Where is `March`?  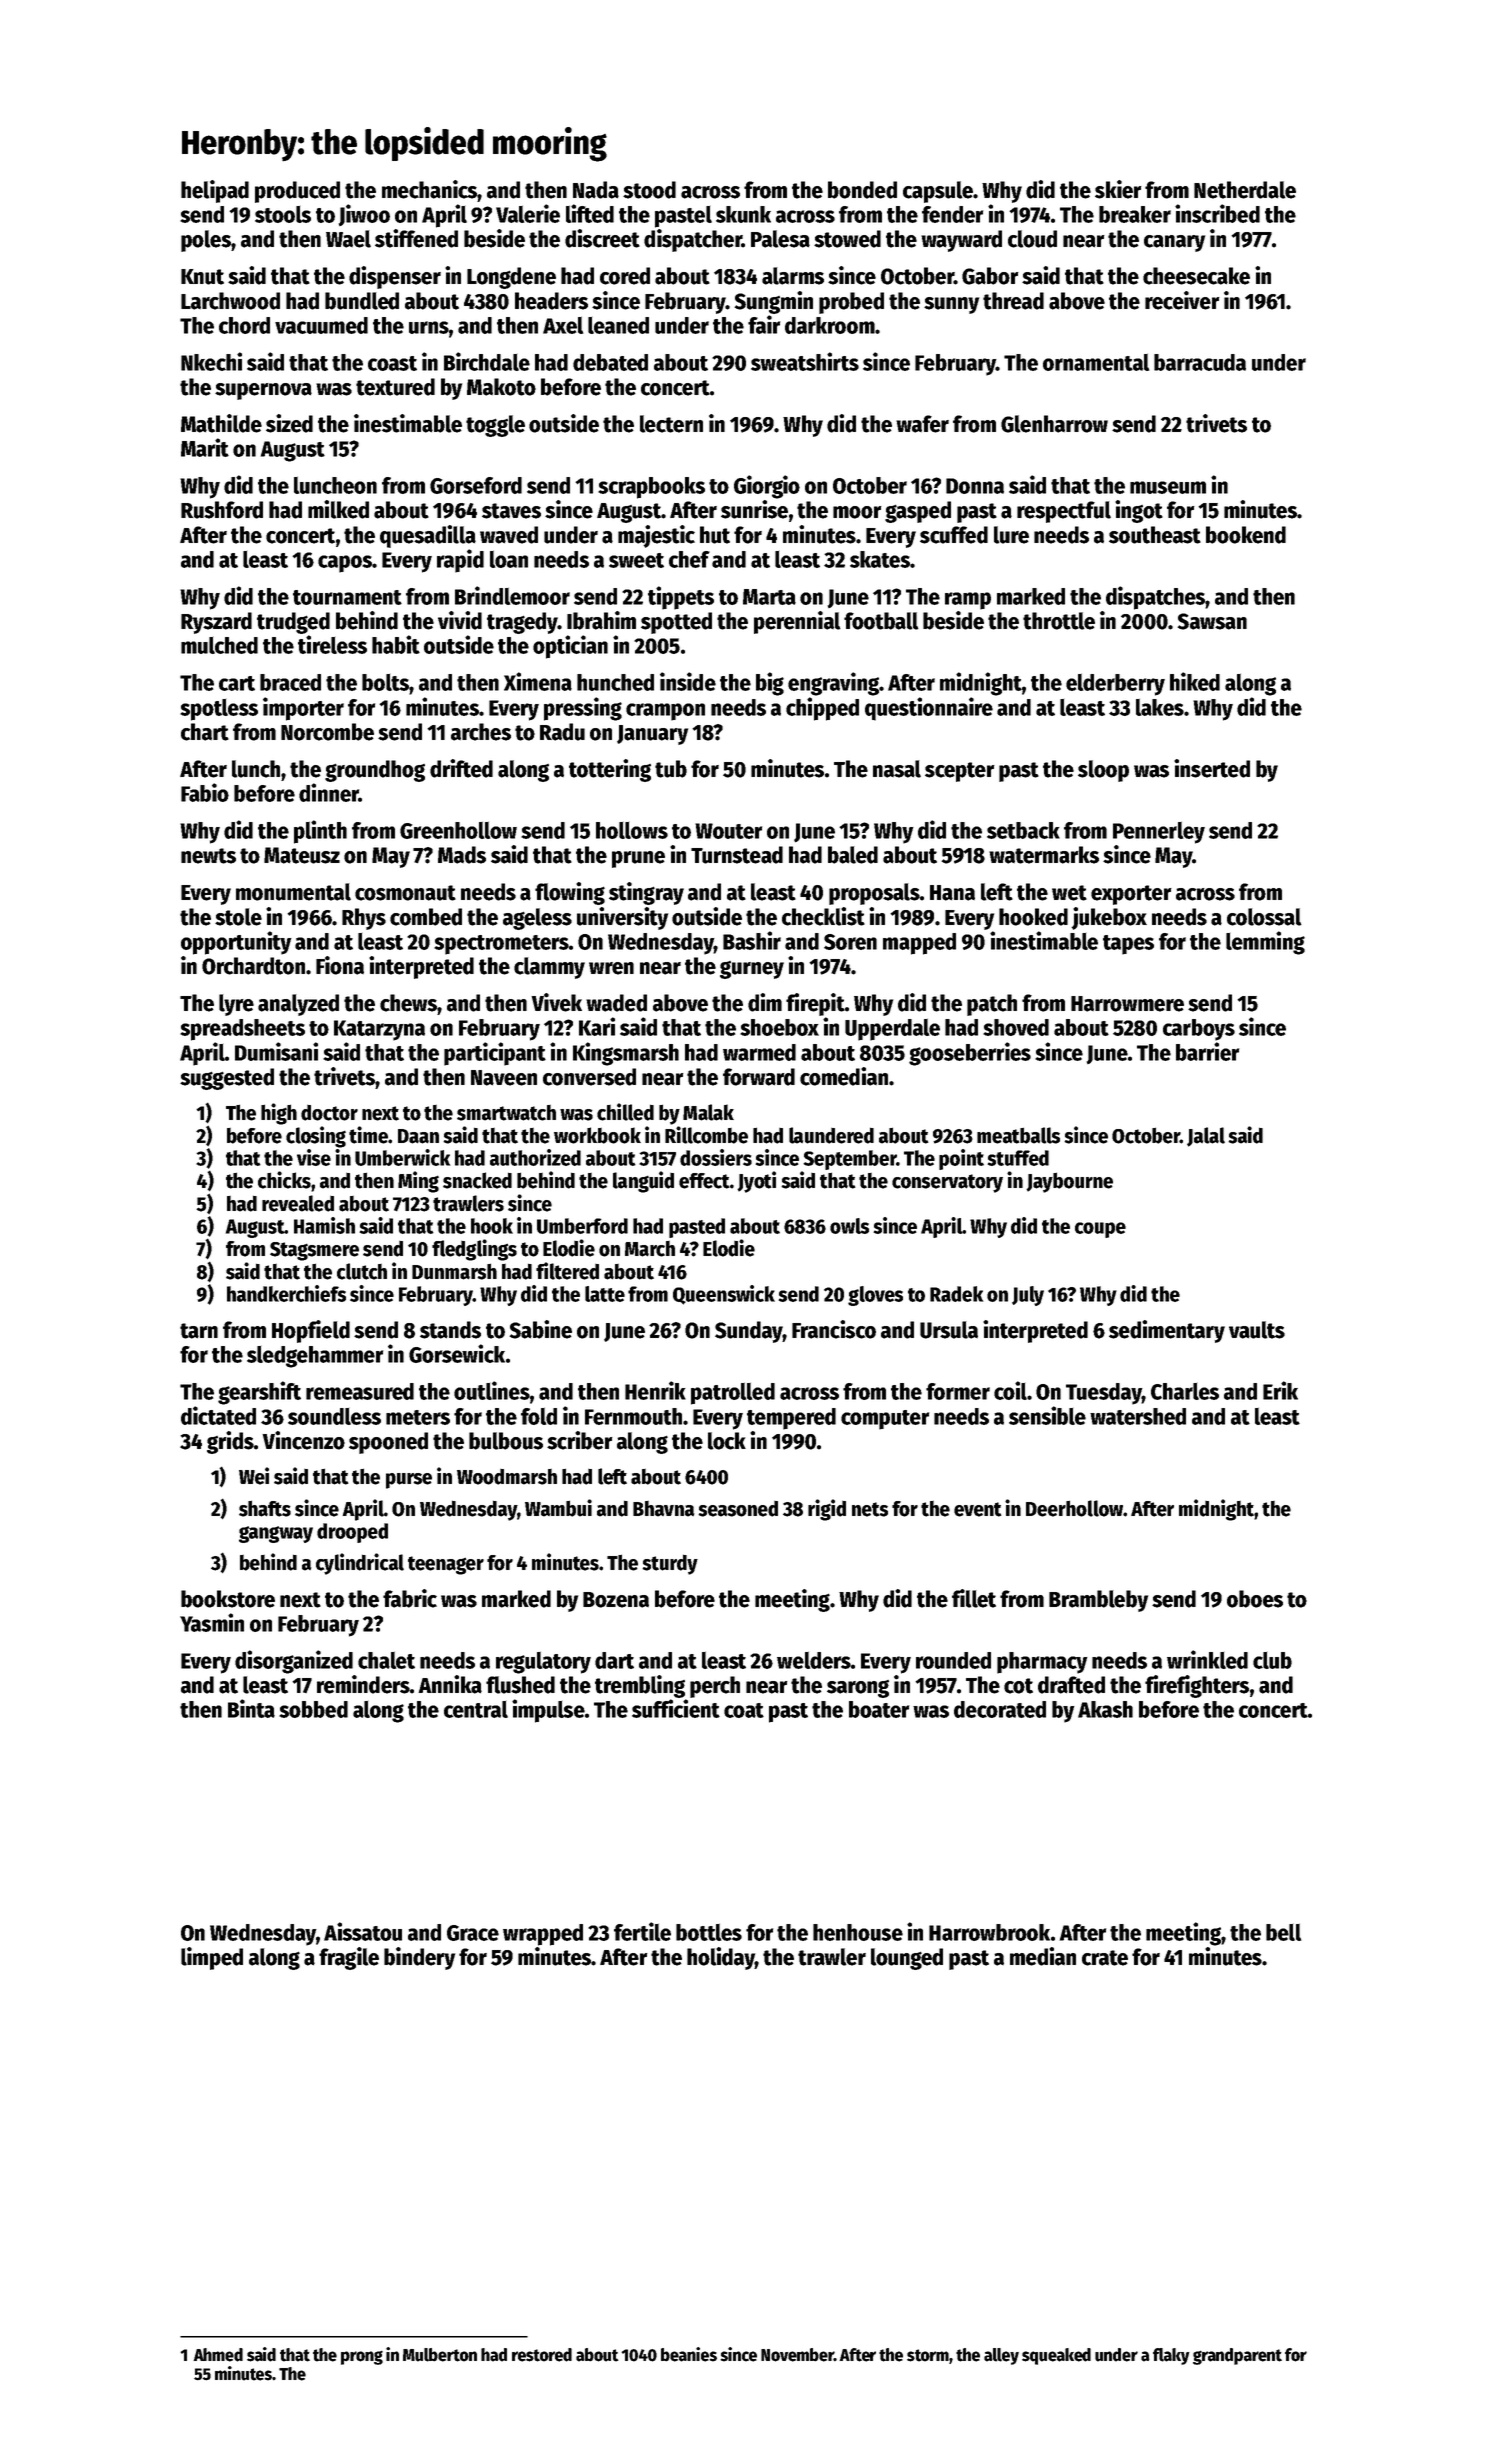 March is located at coordinates (650, 1249).
